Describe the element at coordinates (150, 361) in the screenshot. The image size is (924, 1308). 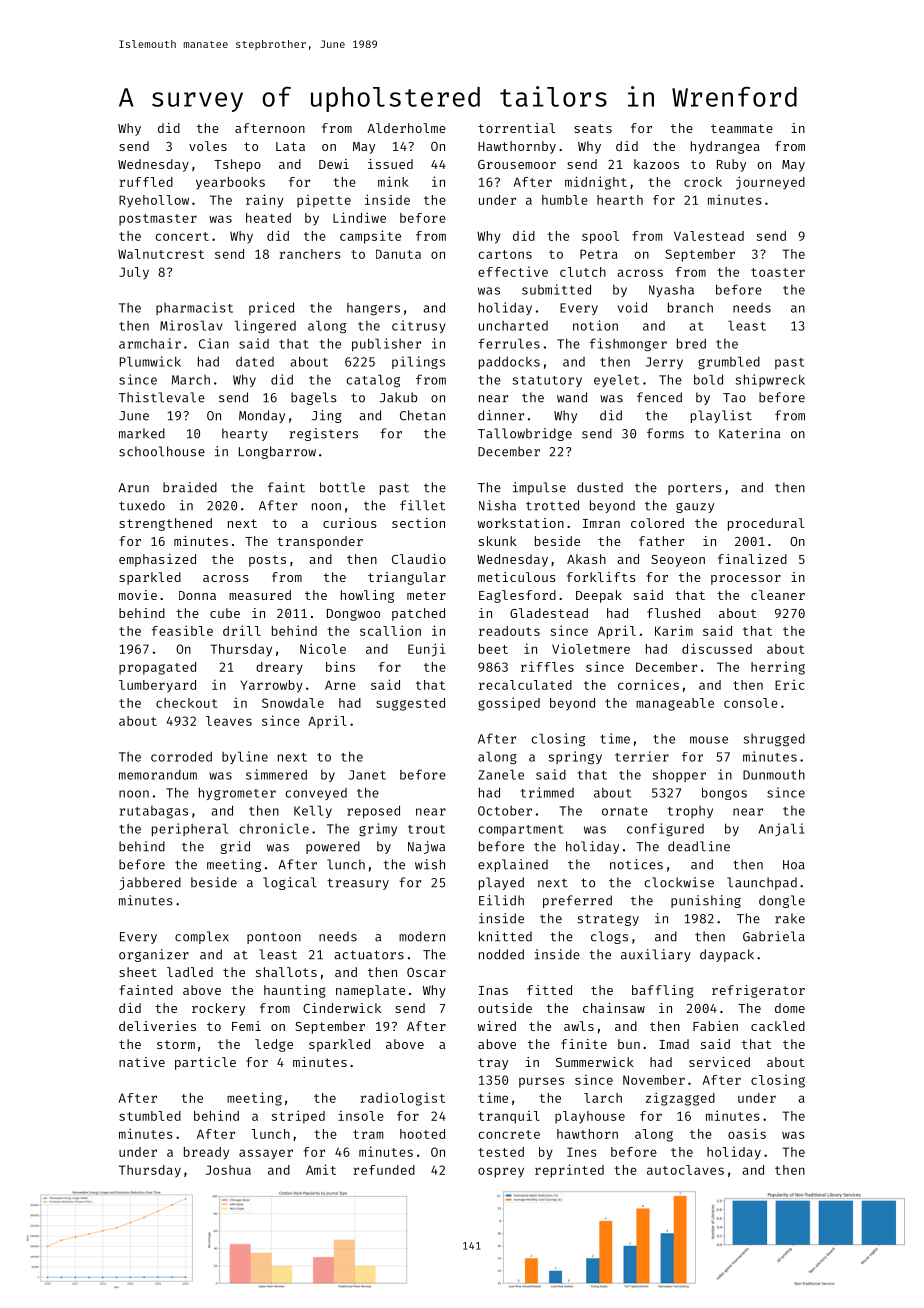
I see `Plumwick` at that location.
